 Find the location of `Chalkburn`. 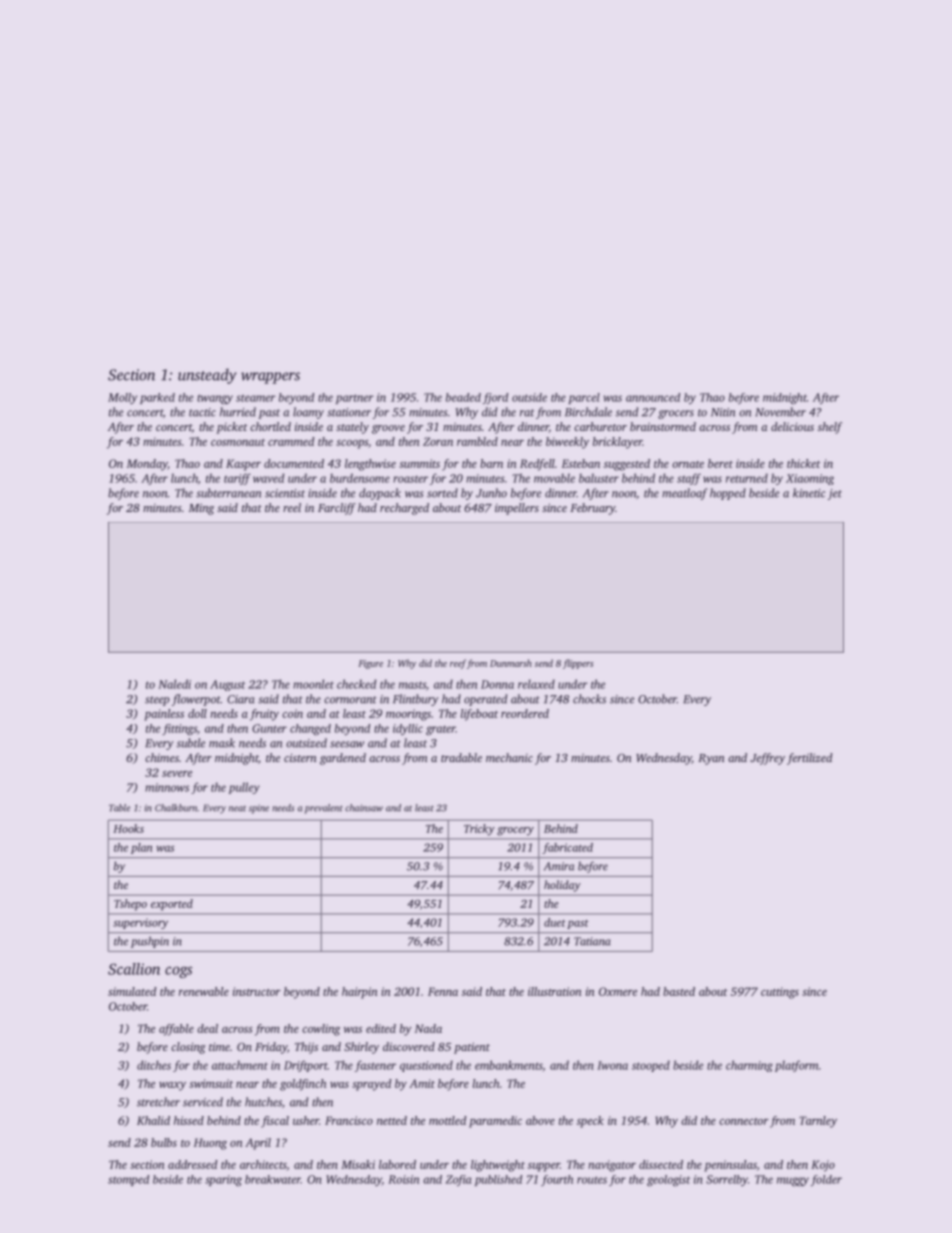

Chalkburn is located at coordinates (176, 808).
